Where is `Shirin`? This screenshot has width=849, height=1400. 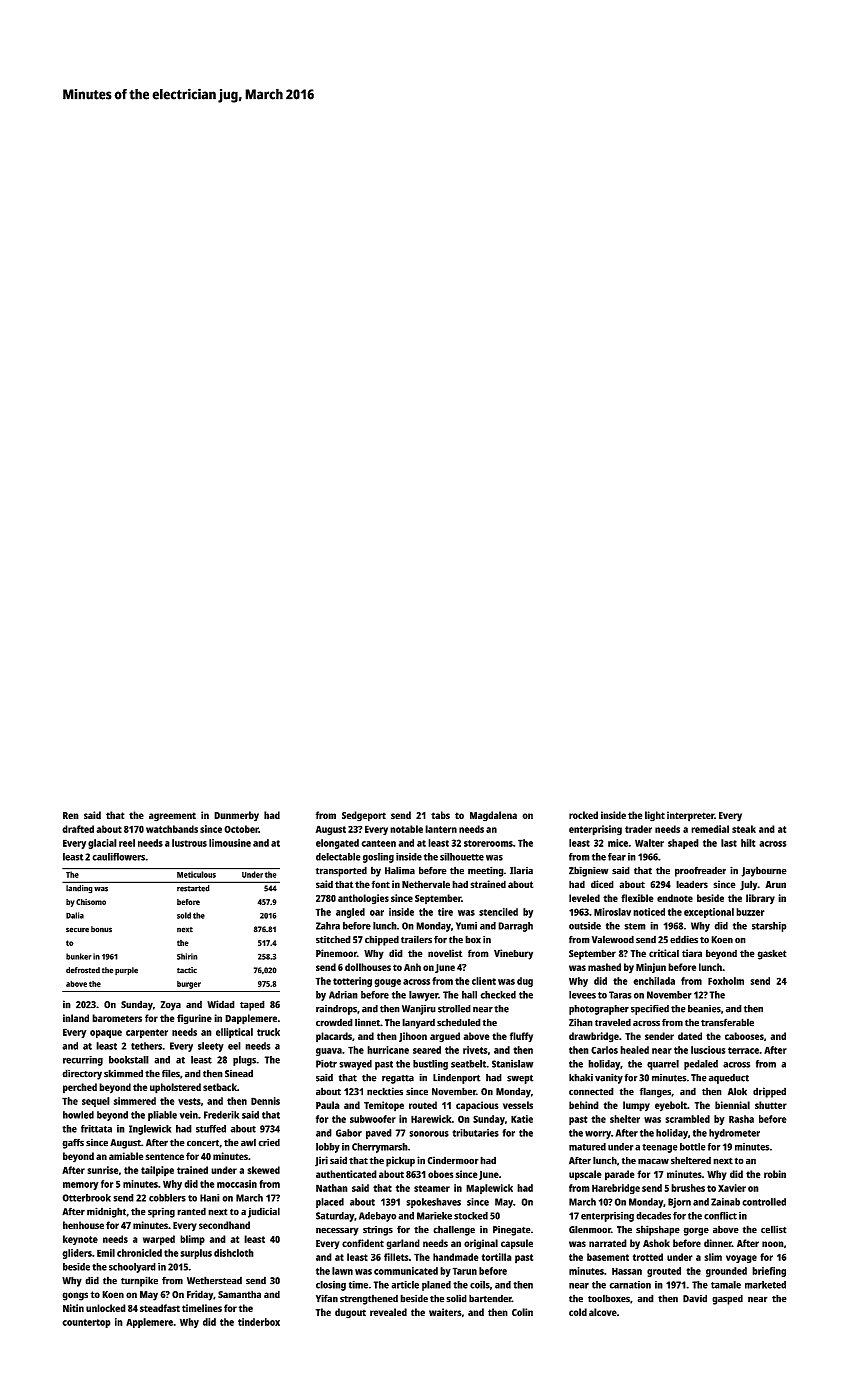
Shirin is located at coordinates (187, 956).
